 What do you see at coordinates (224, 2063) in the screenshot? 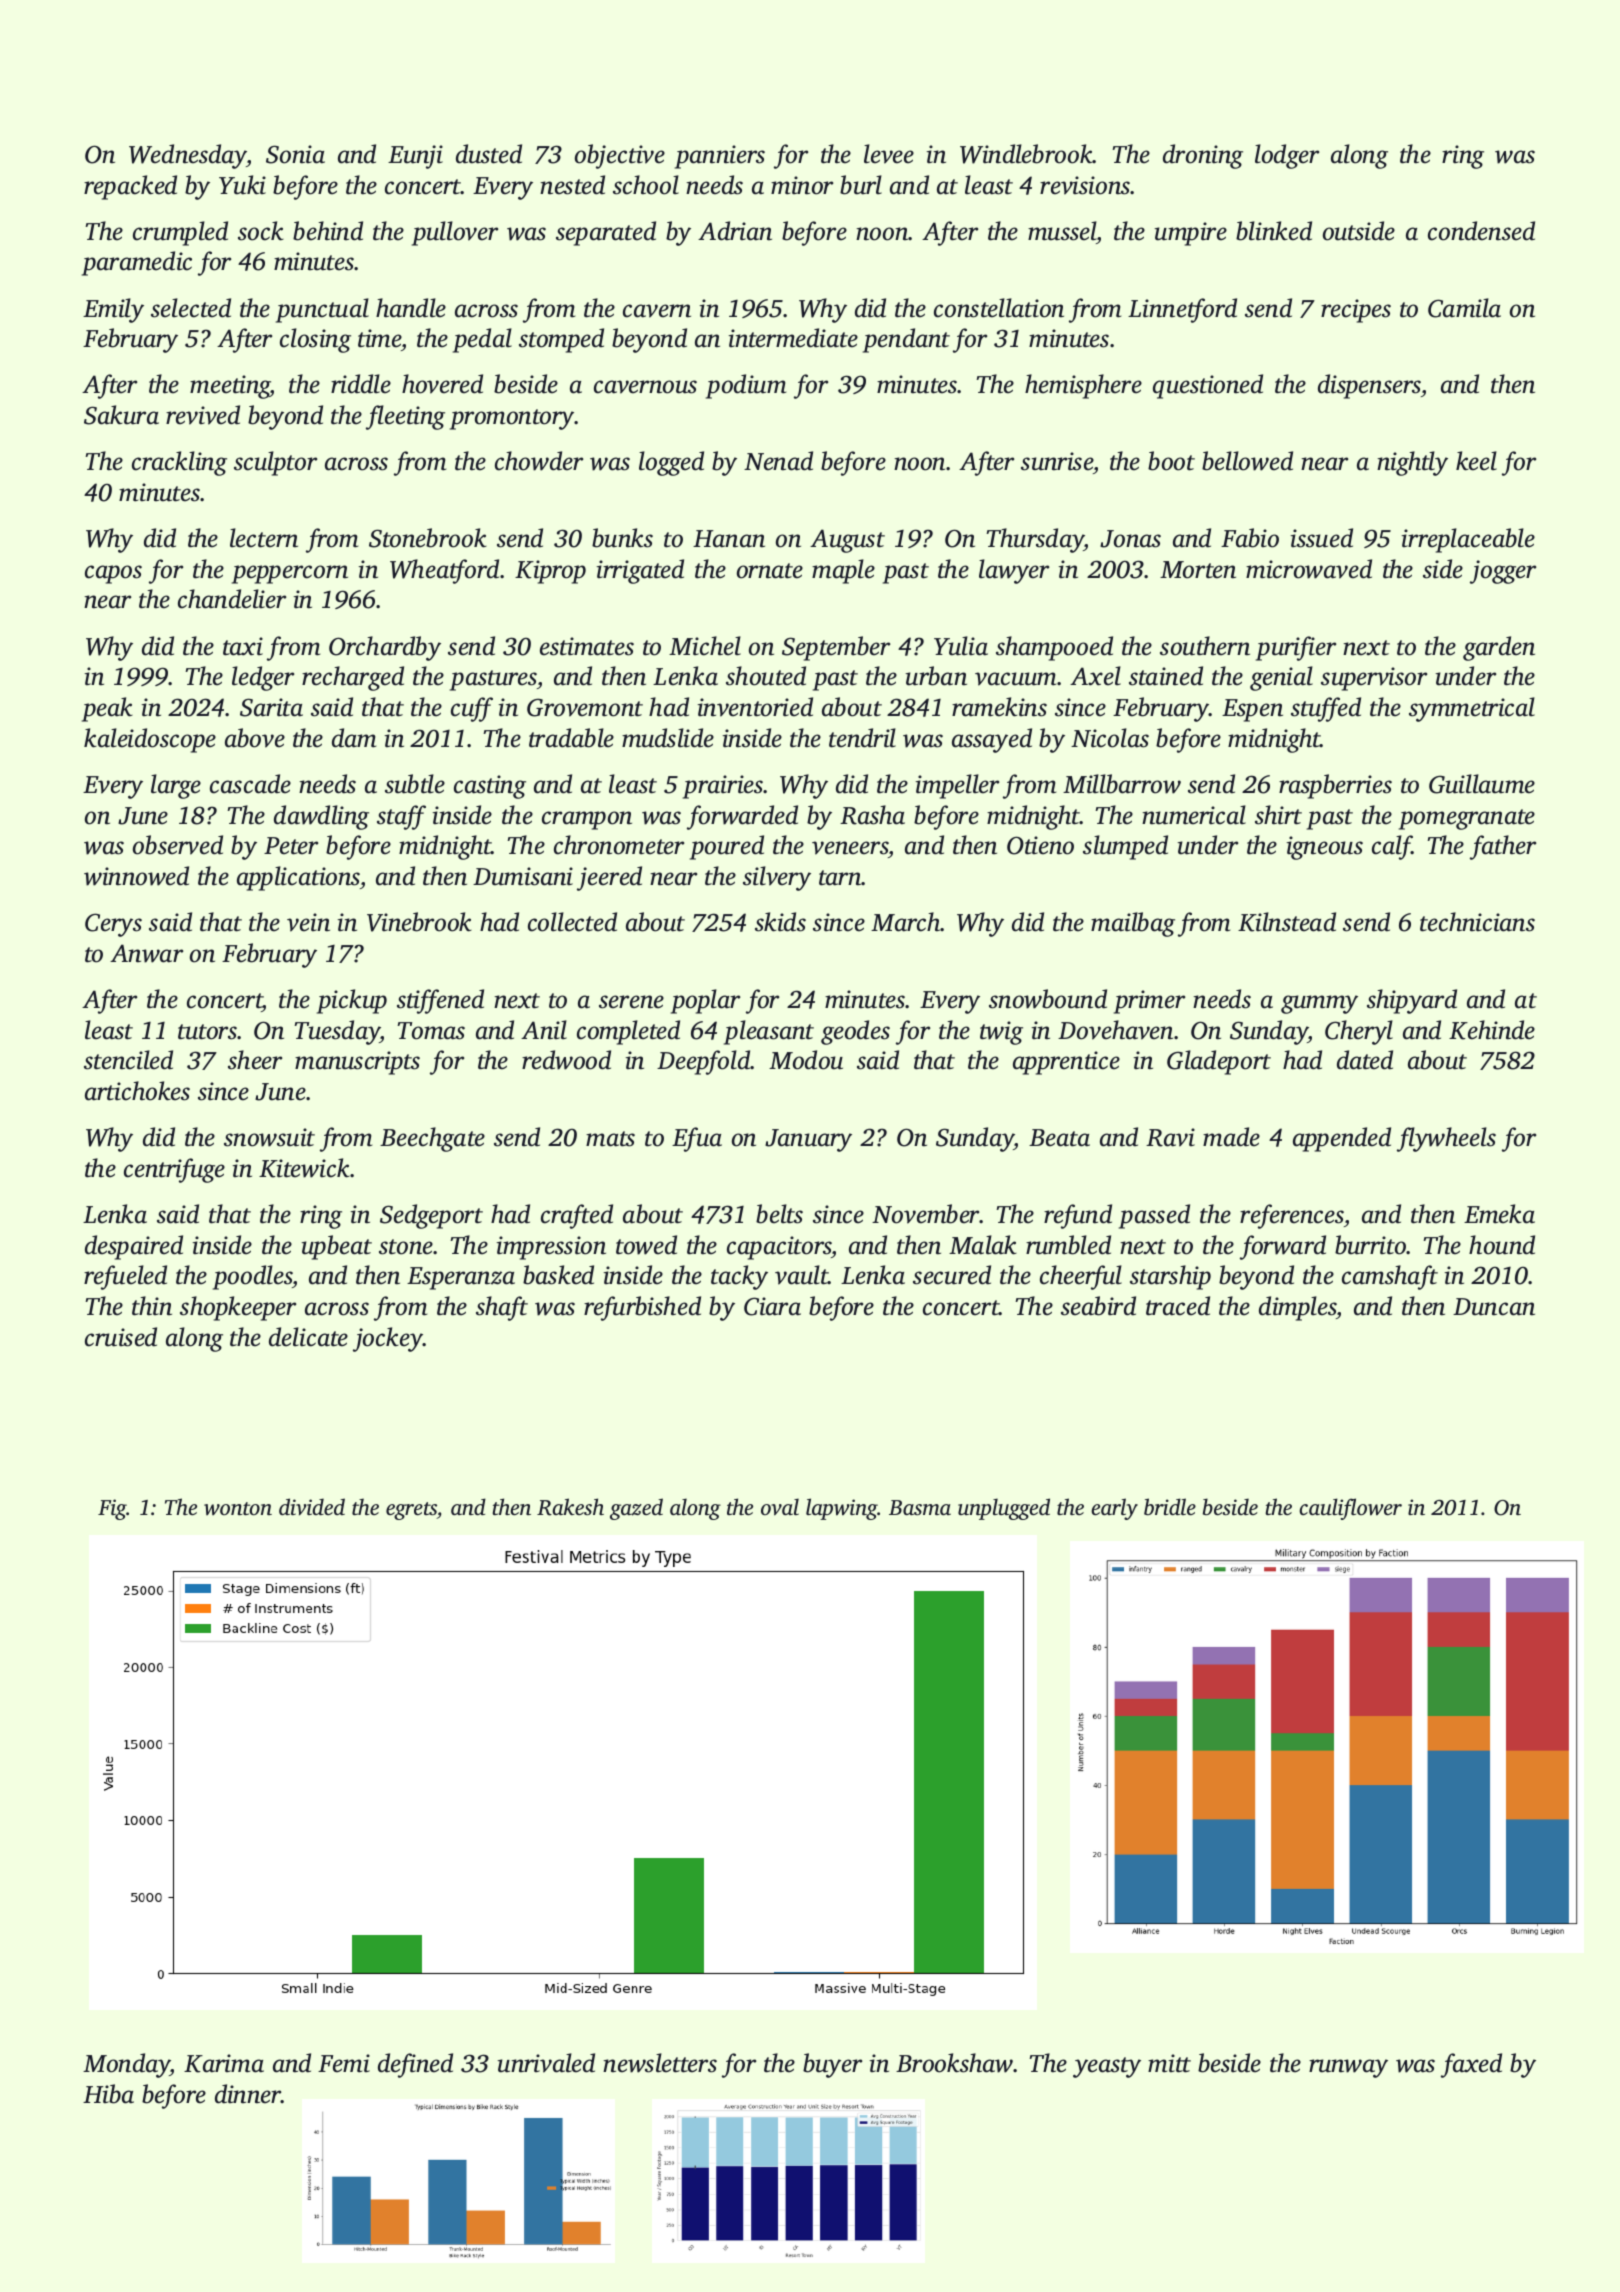
I see `Karima` at bounding box center [224, 2063].
